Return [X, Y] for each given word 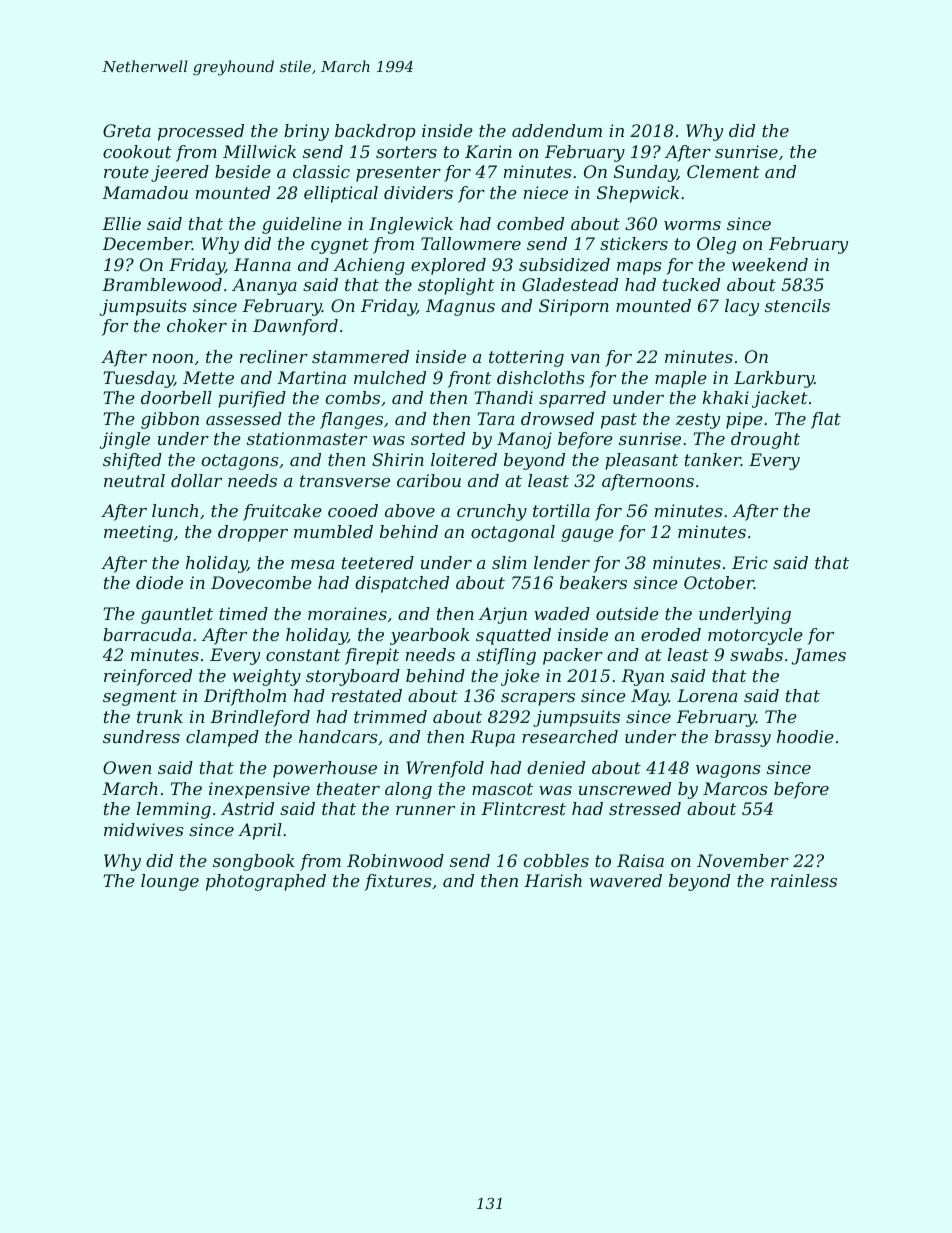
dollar [196, 480]
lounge [170, 882]
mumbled [333, 531]
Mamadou [145, 192]
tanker [713, 459]
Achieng [369, 266]
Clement [723, 171]
